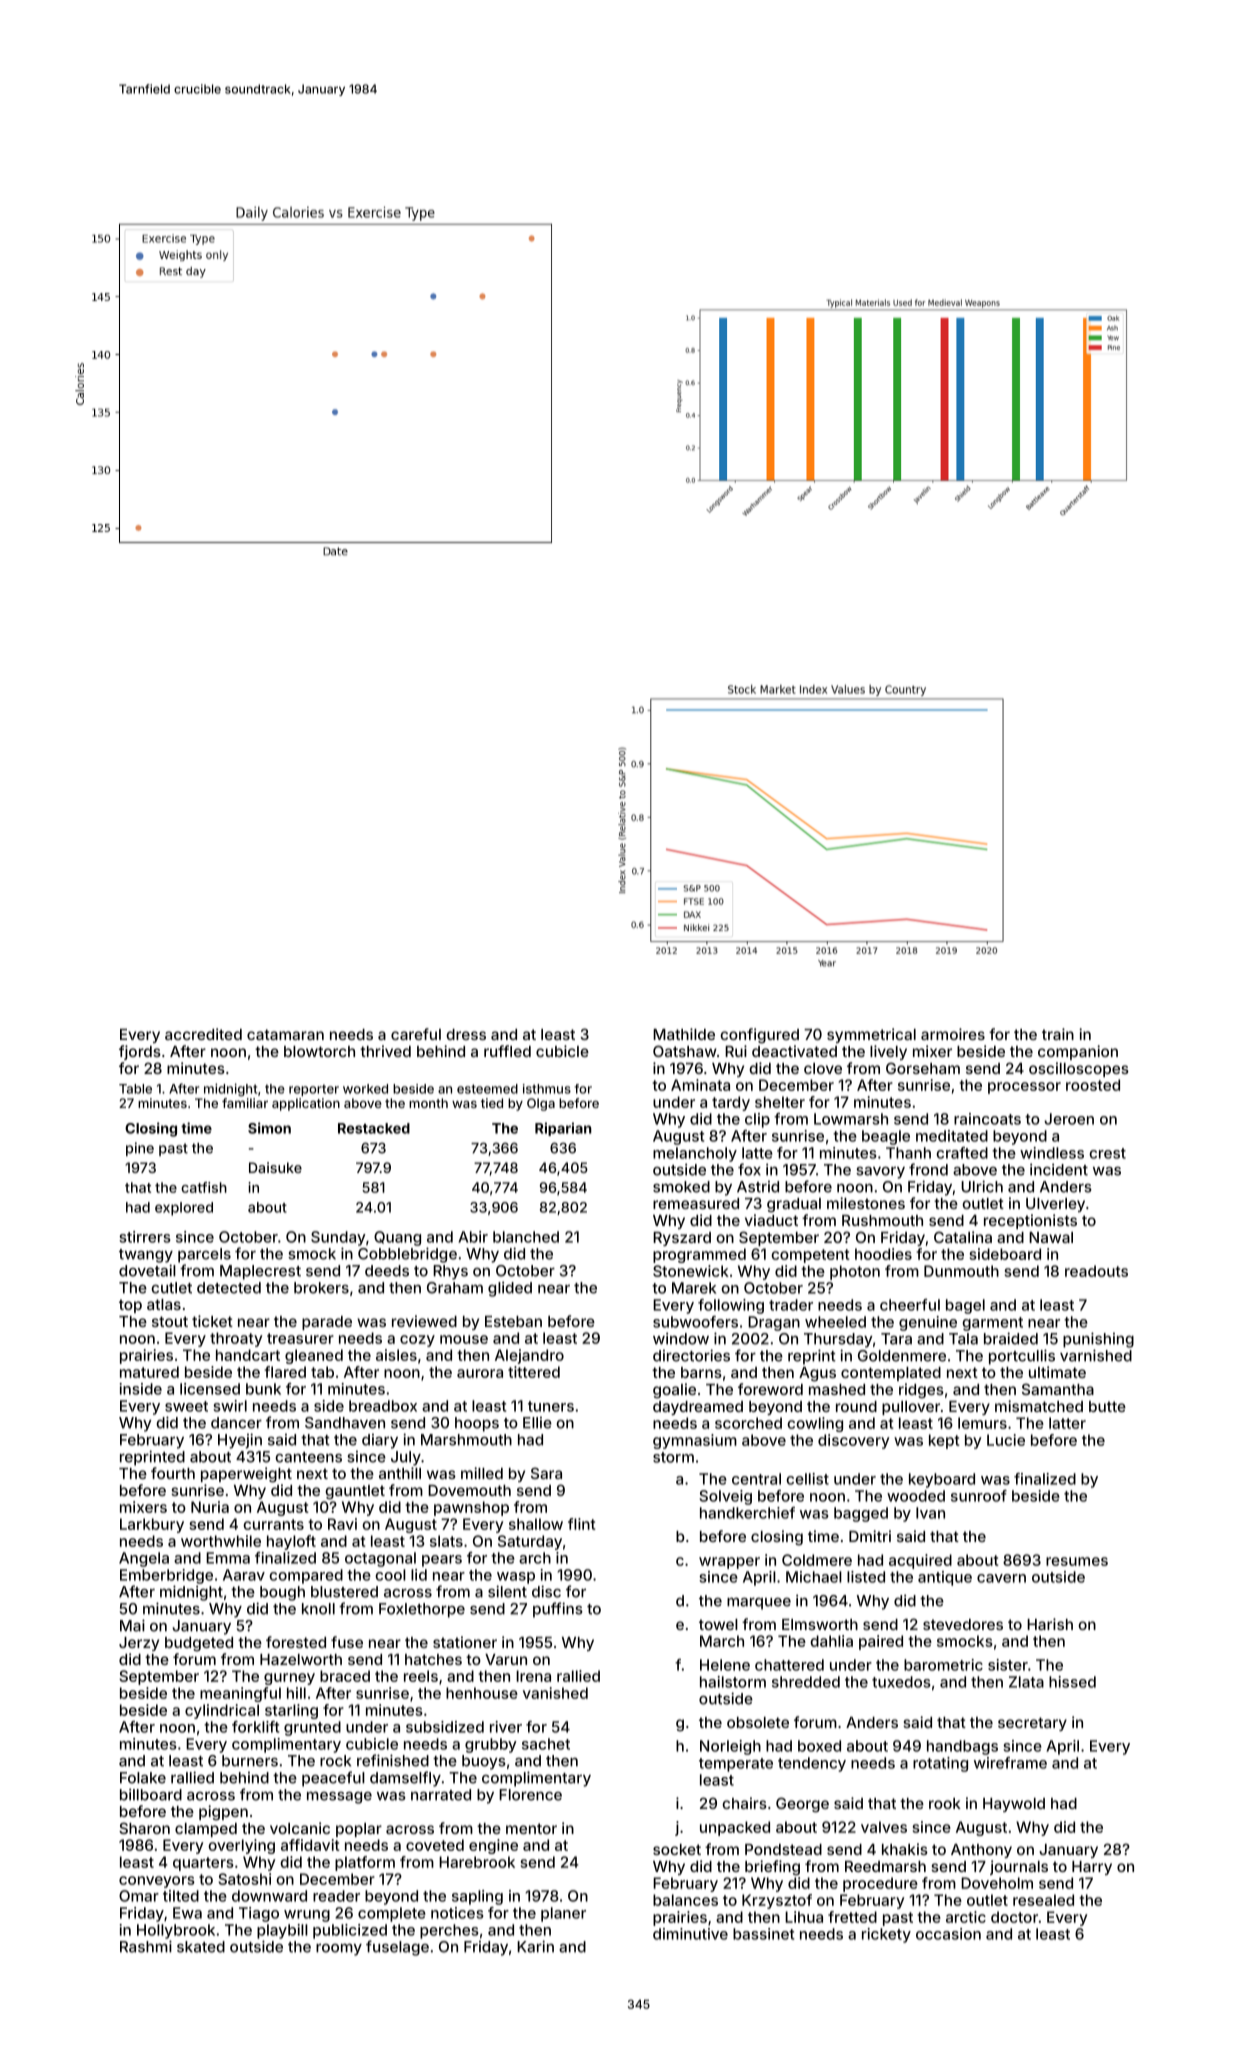  What do you see at coordinates (201, 1947) in the document?
I see `skated` at bounding box center [201, 1947].
